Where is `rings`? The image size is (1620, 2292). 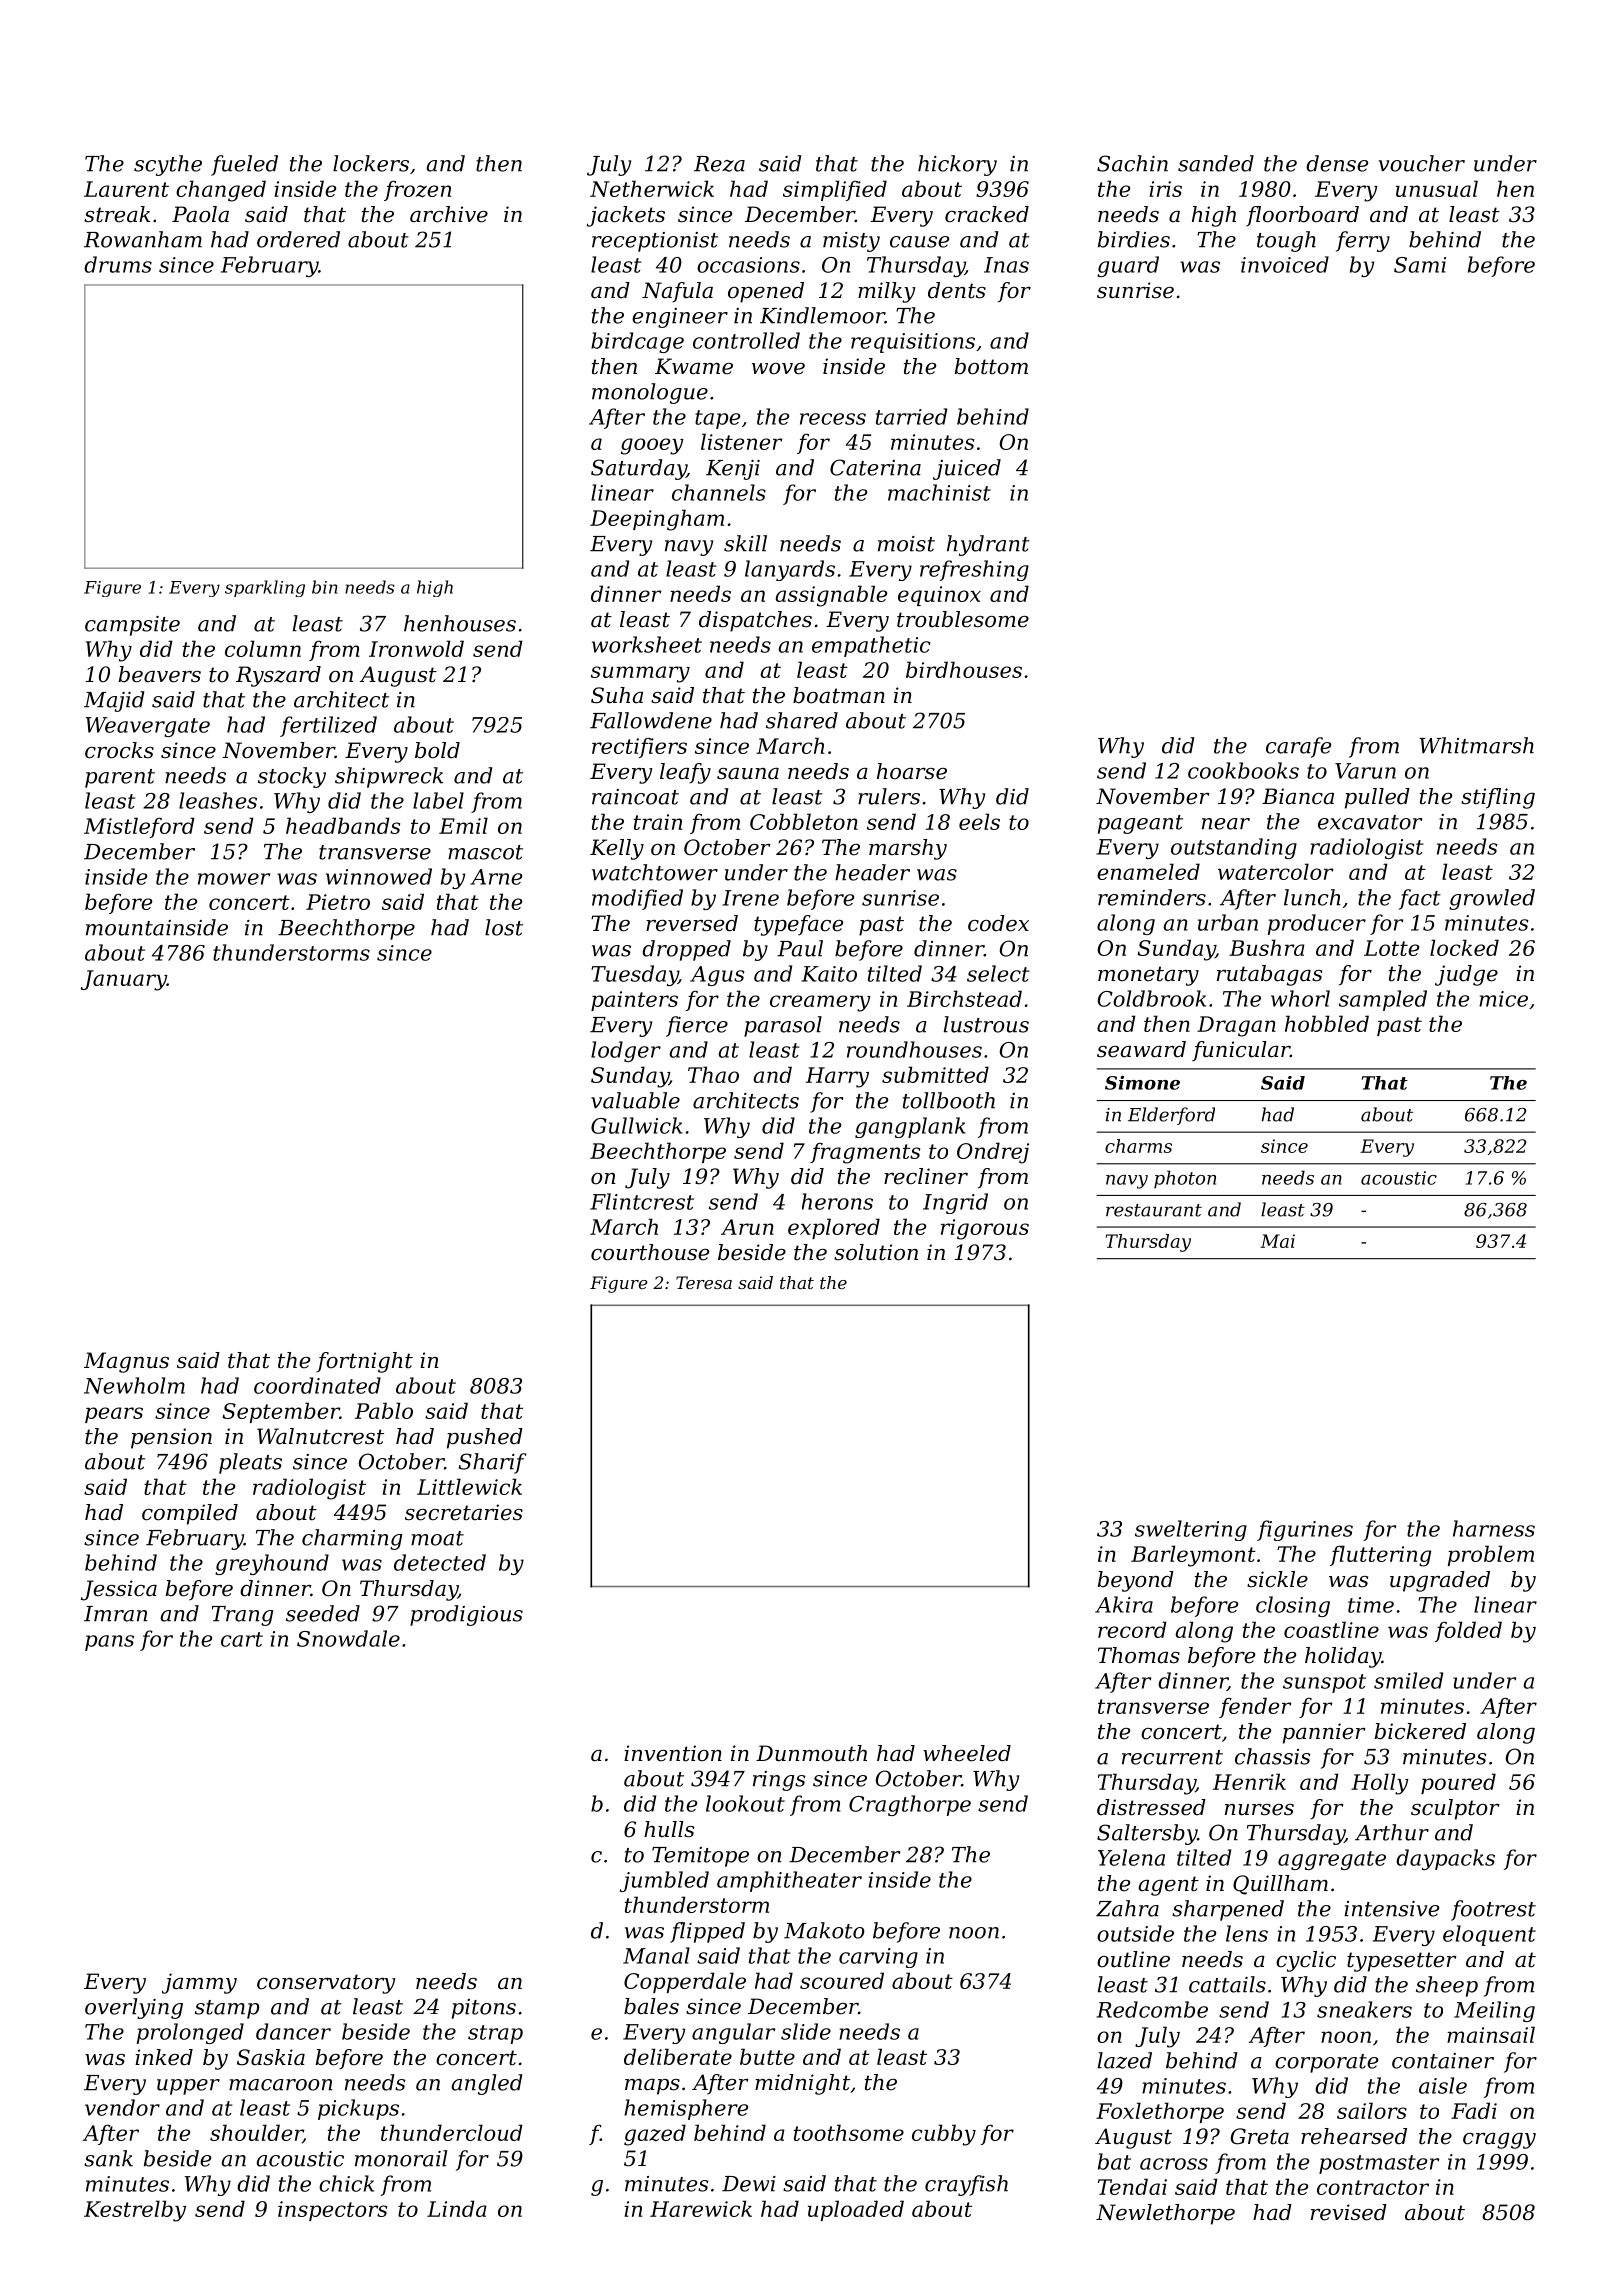
rings is located at coordinates (779, 1781).
